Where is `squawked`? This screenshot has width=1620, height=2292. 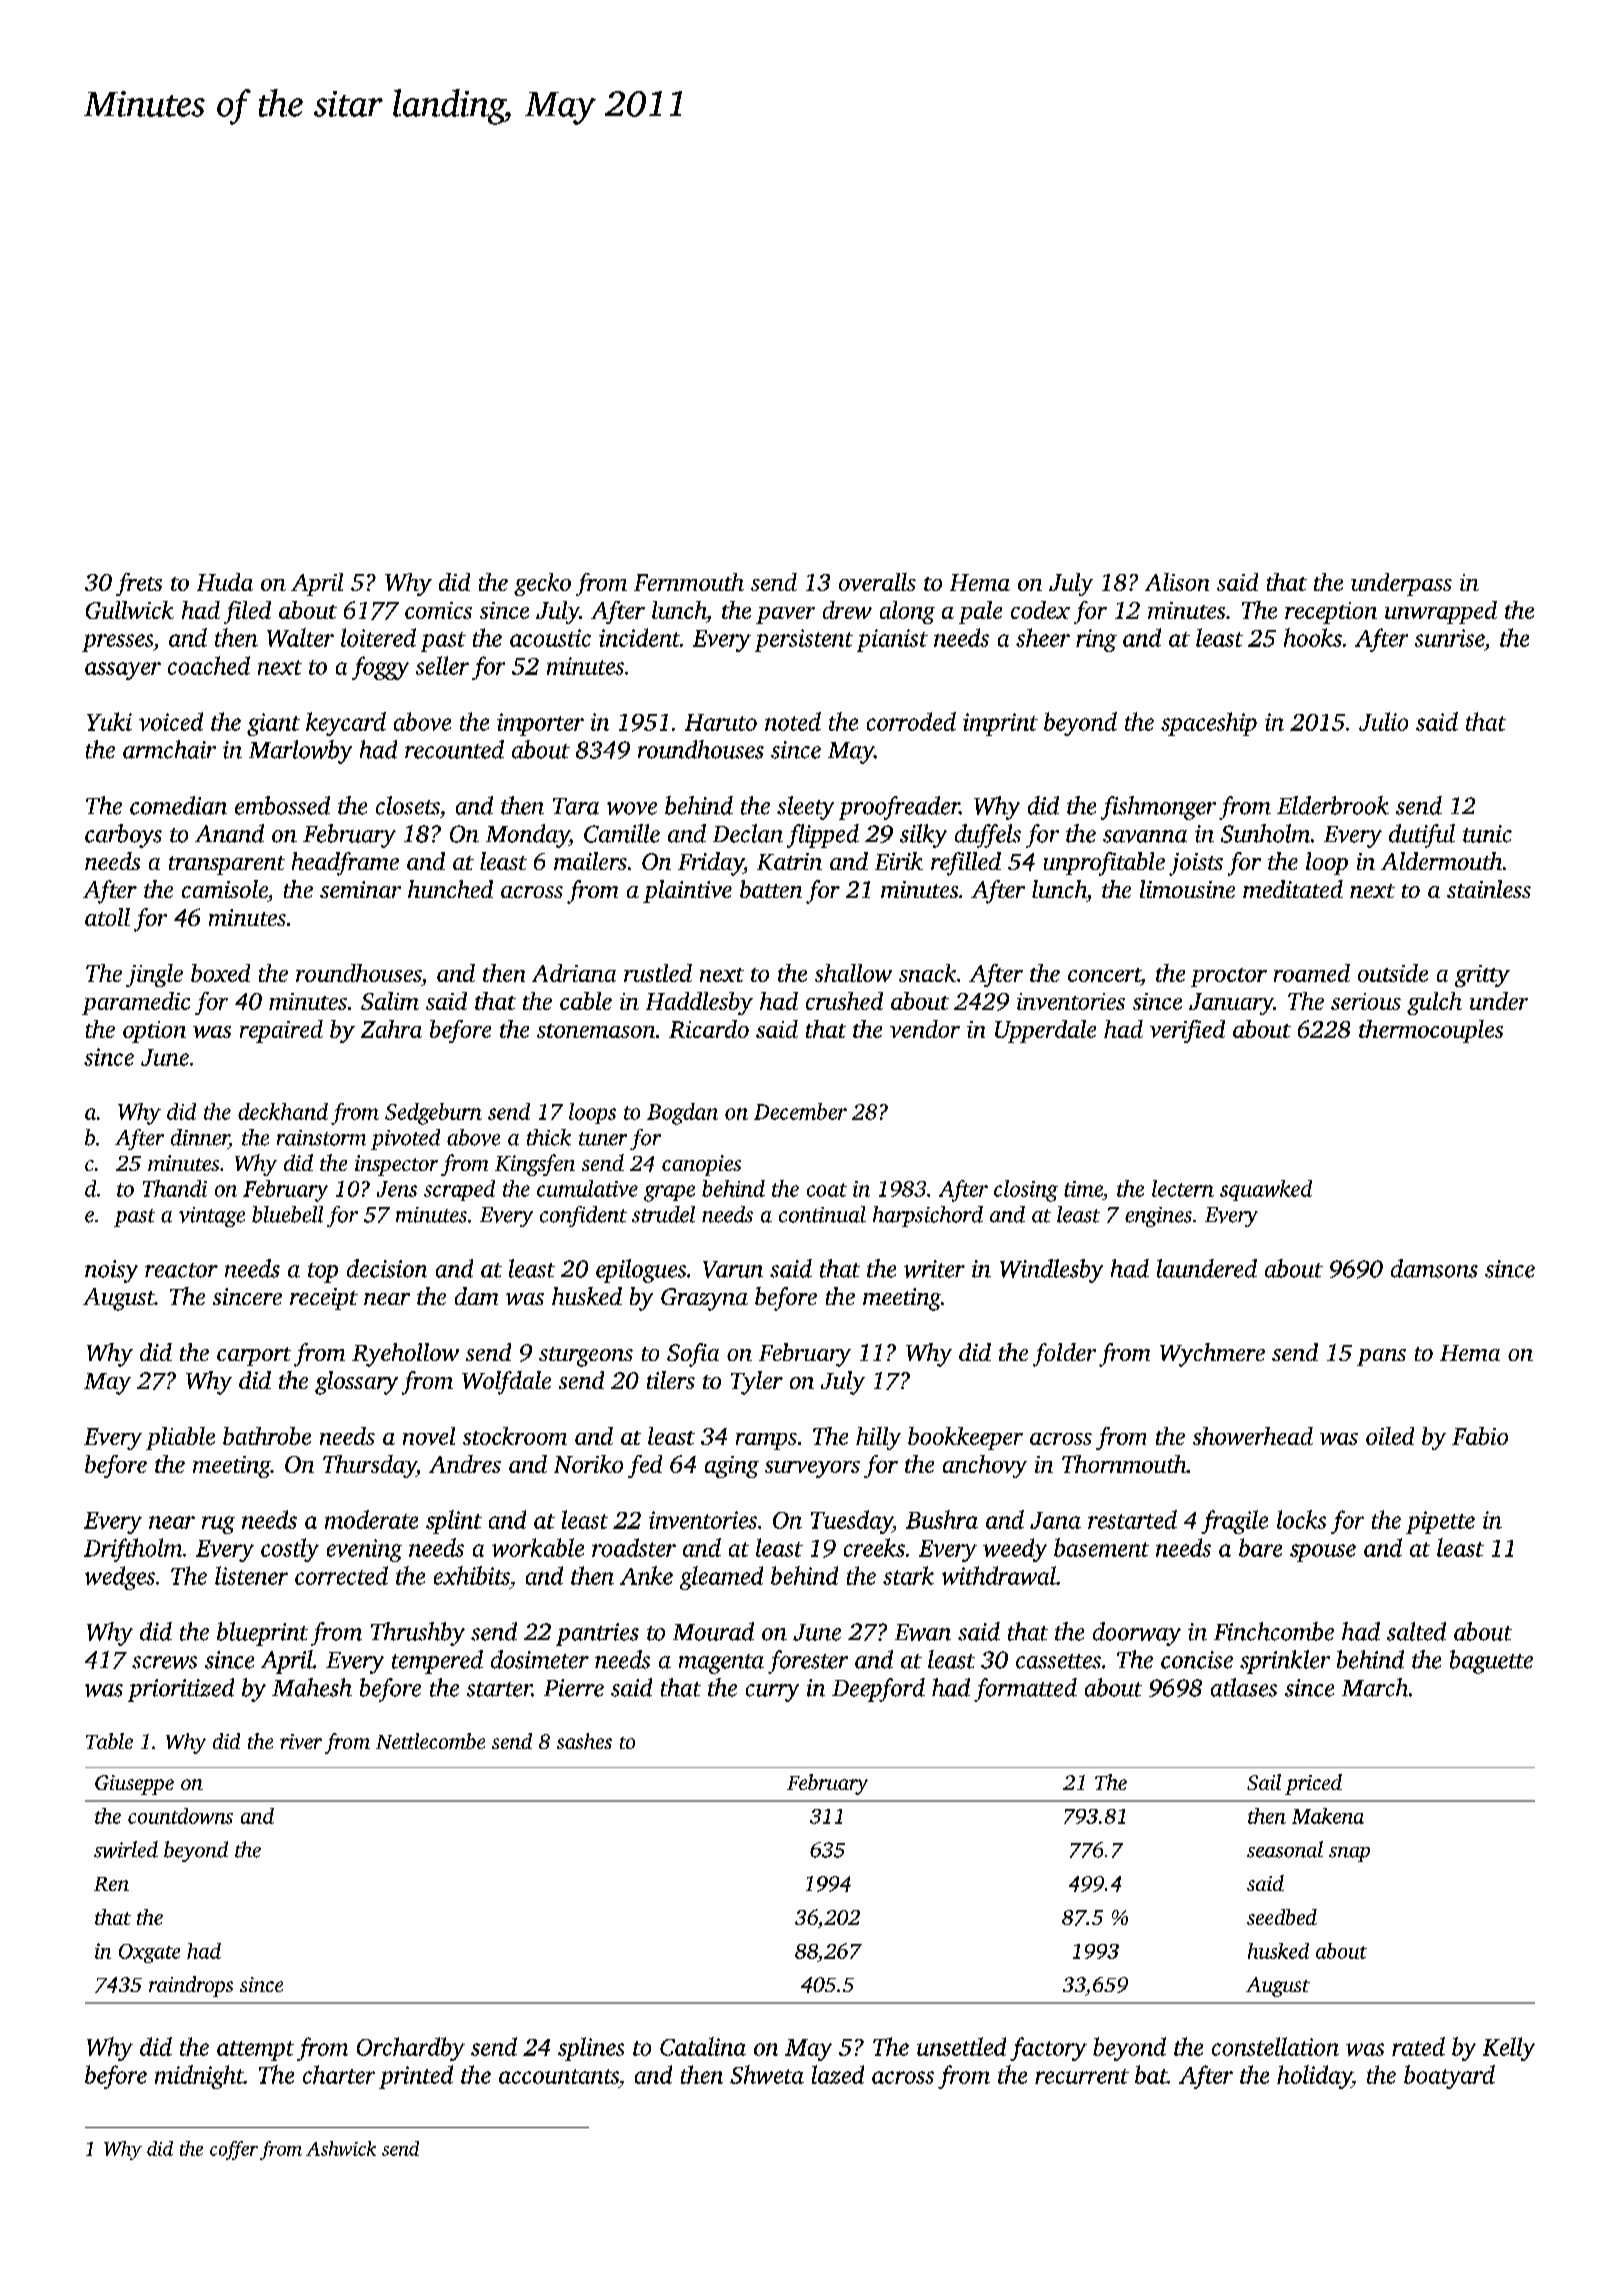
squawked is located at coordinates (1266, 1190).
